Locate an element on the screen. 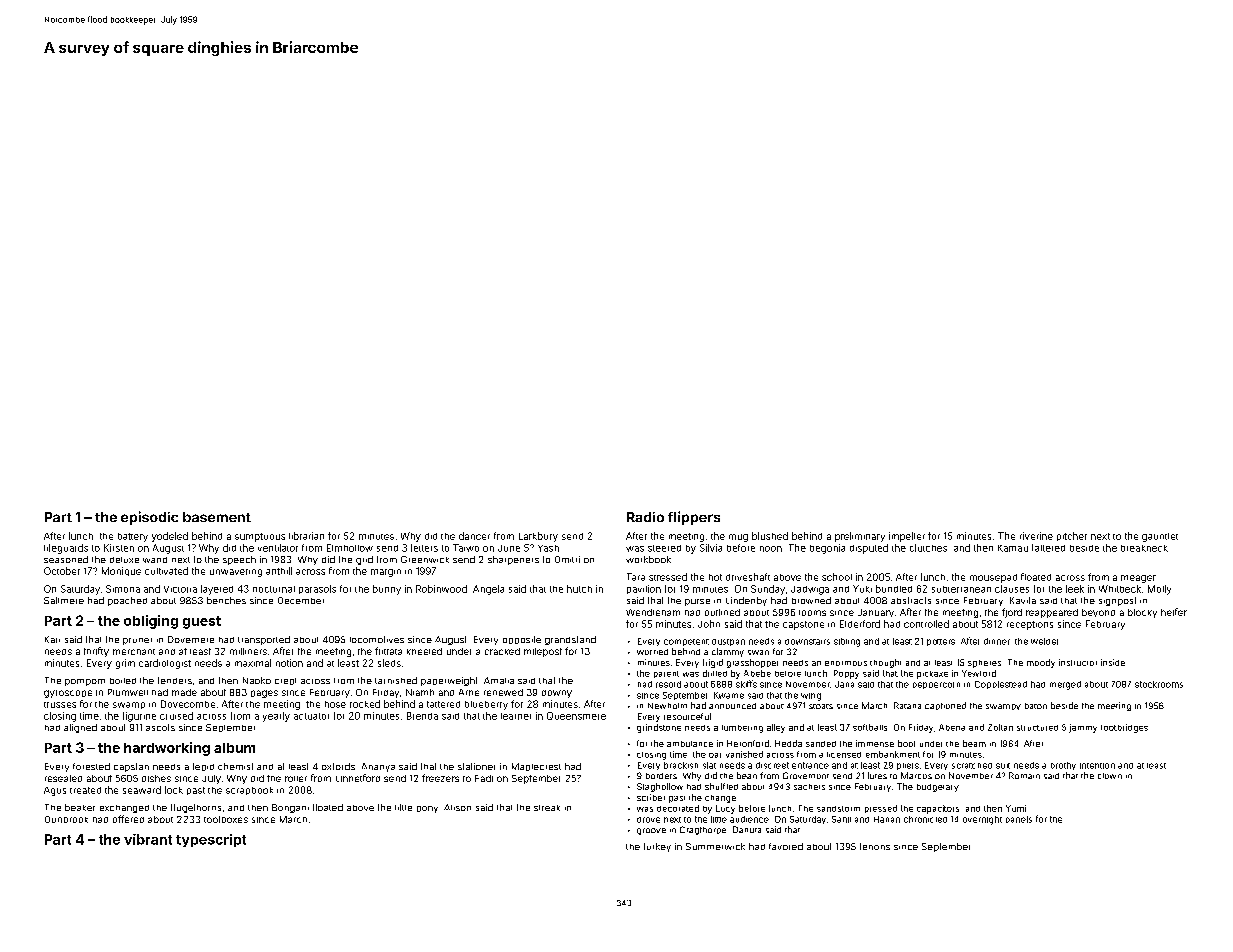 This screenshot has height=952, width=1233. announced is located at coordinates (732, 706).
